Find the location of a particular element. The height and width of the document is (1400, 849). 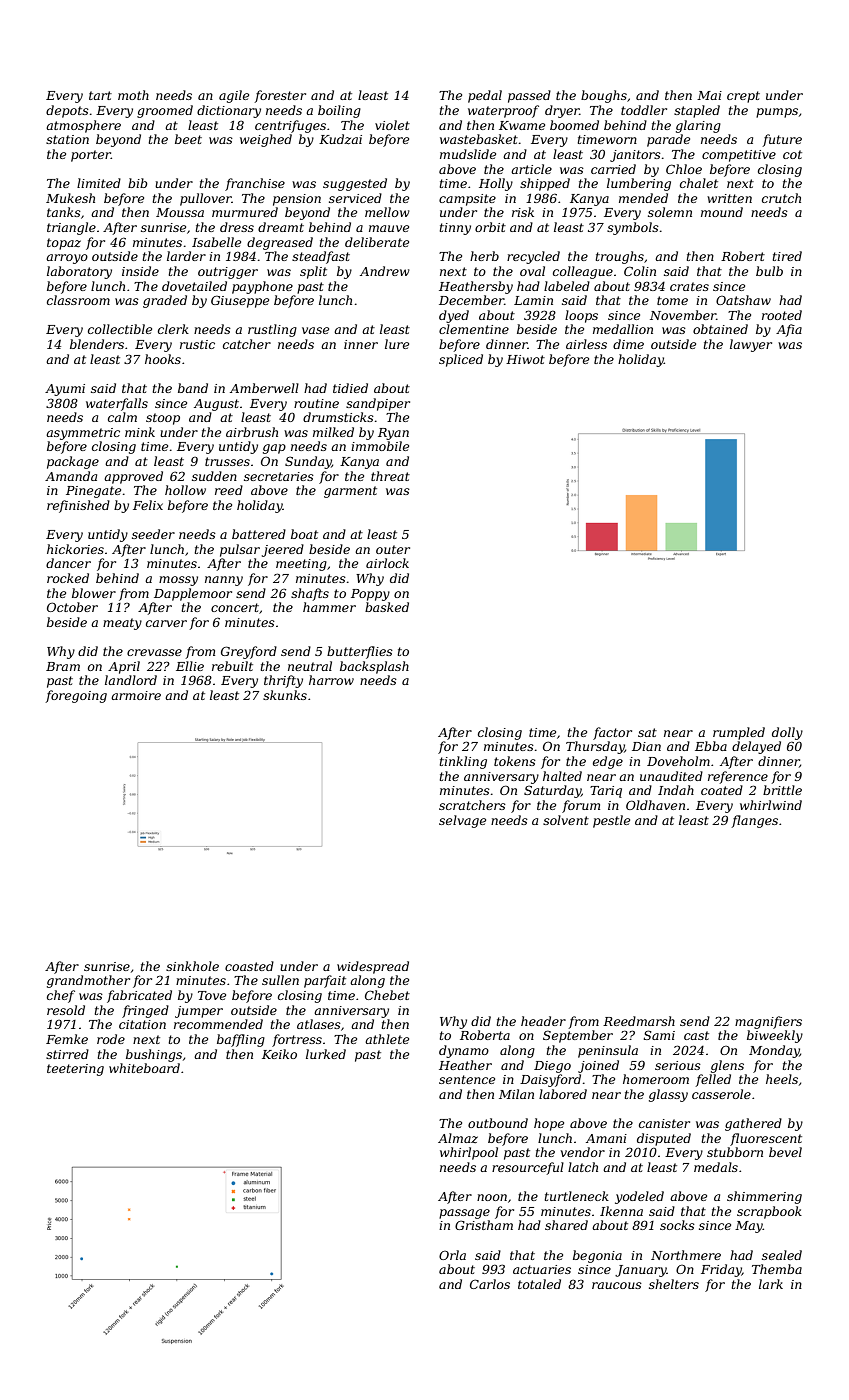

sinkhole is located at coordinates (192, 966).
